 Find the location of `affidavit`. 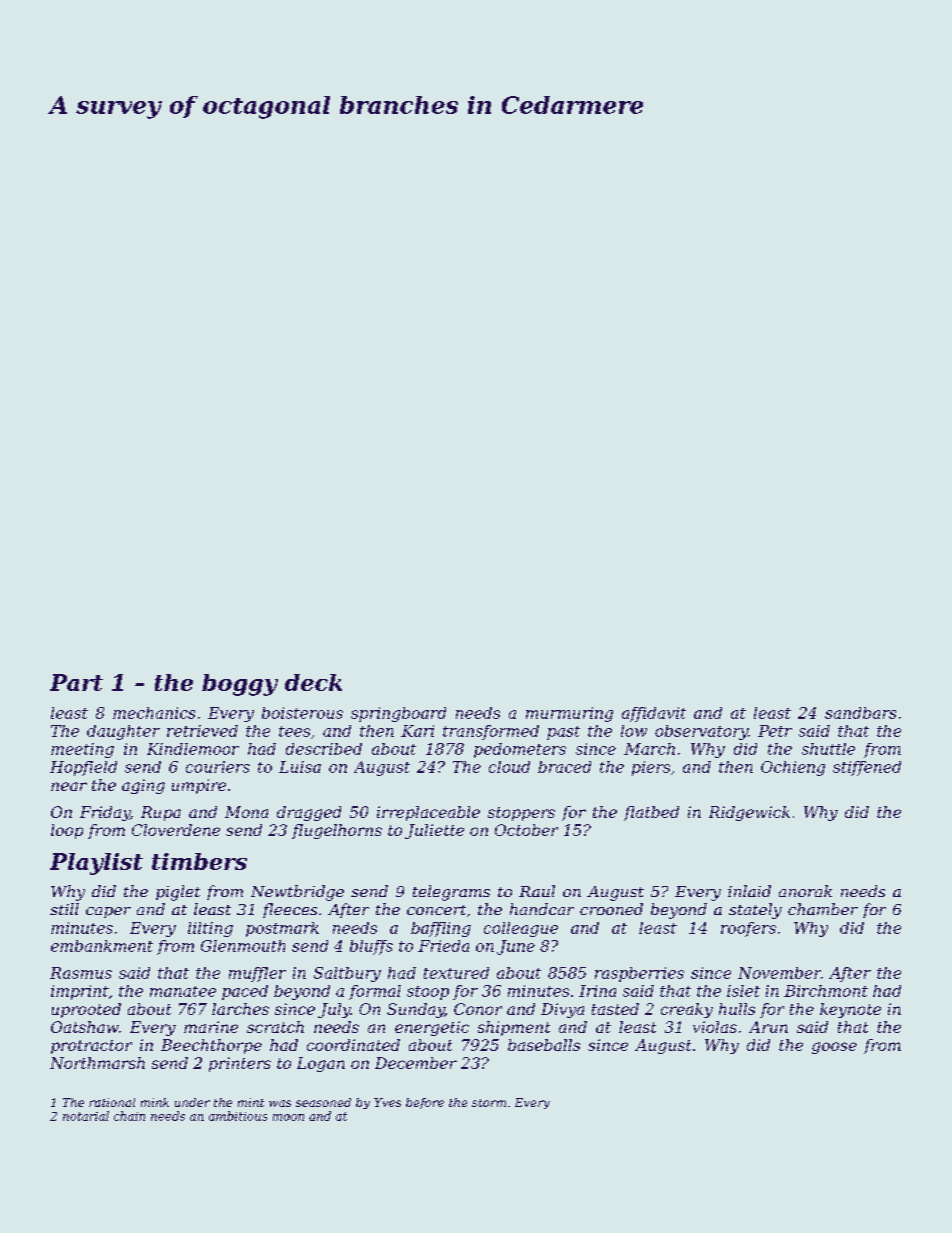

affidavit is located at coordinates (654, 714).
